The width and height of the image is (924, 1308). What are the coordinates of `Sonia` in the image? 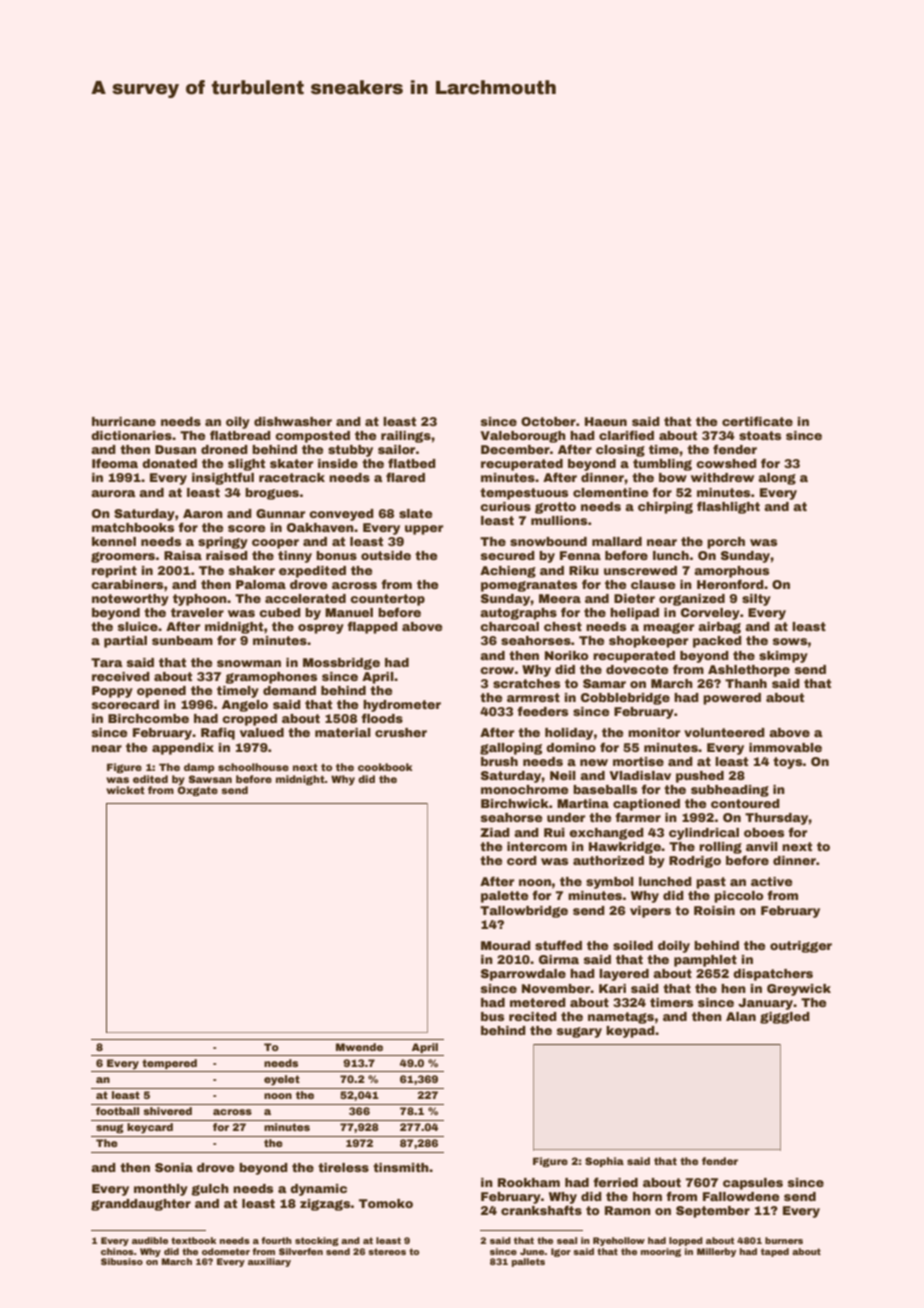 It's located at (174, 1167).
